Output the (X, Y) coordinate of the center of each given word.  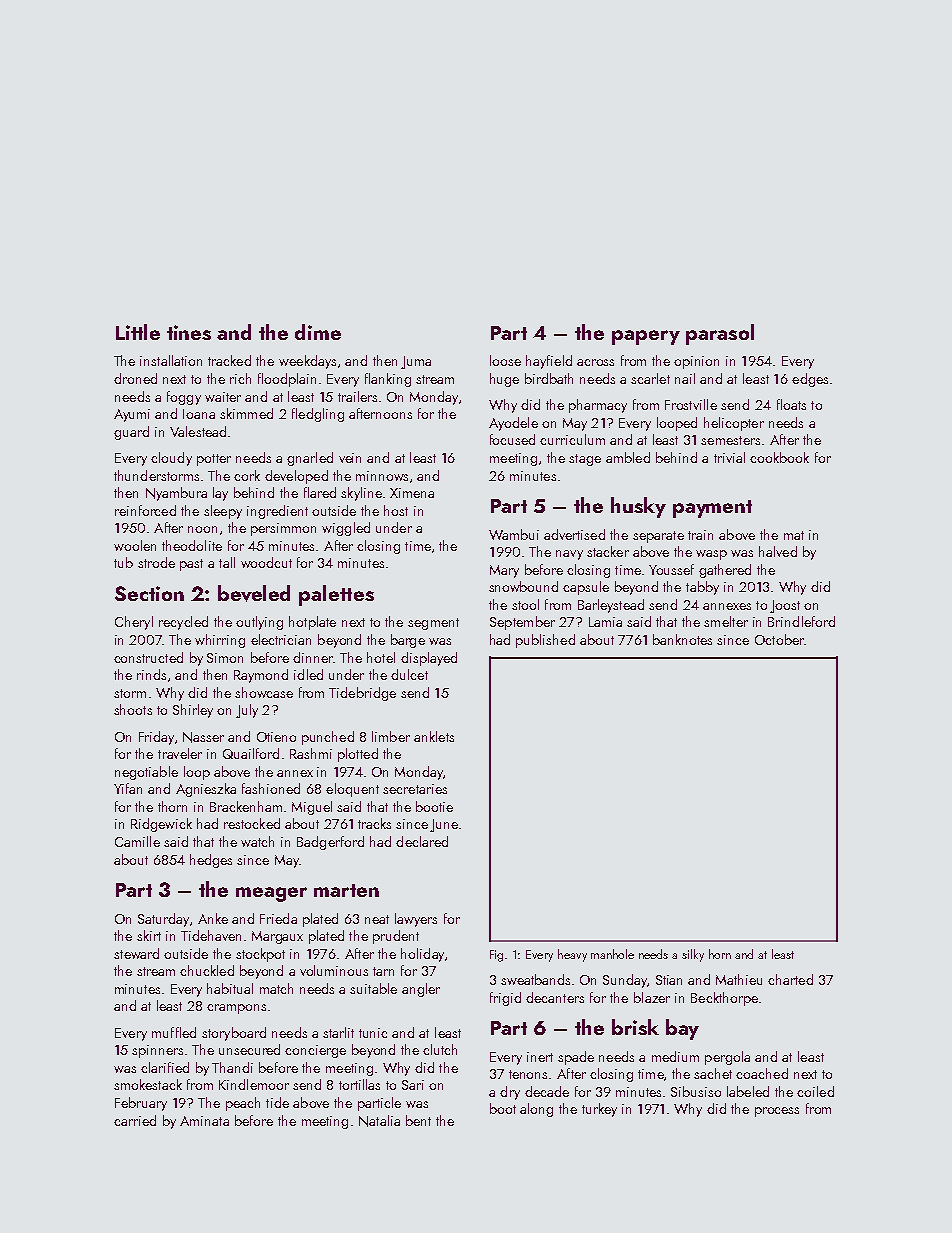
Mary (504, 571)
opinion (696, 362)
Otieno (276, 737)
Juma (416, 362)
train (700, 535)
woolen (135, 545)
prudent (396, 937)
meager (271, 894)
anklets (434, 736)
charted (790, 979)
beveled (254, 593)
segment (433, 624)
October (779, 639)
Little (138, 332)
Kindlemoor (254, 1084)
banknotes (682, 639)
